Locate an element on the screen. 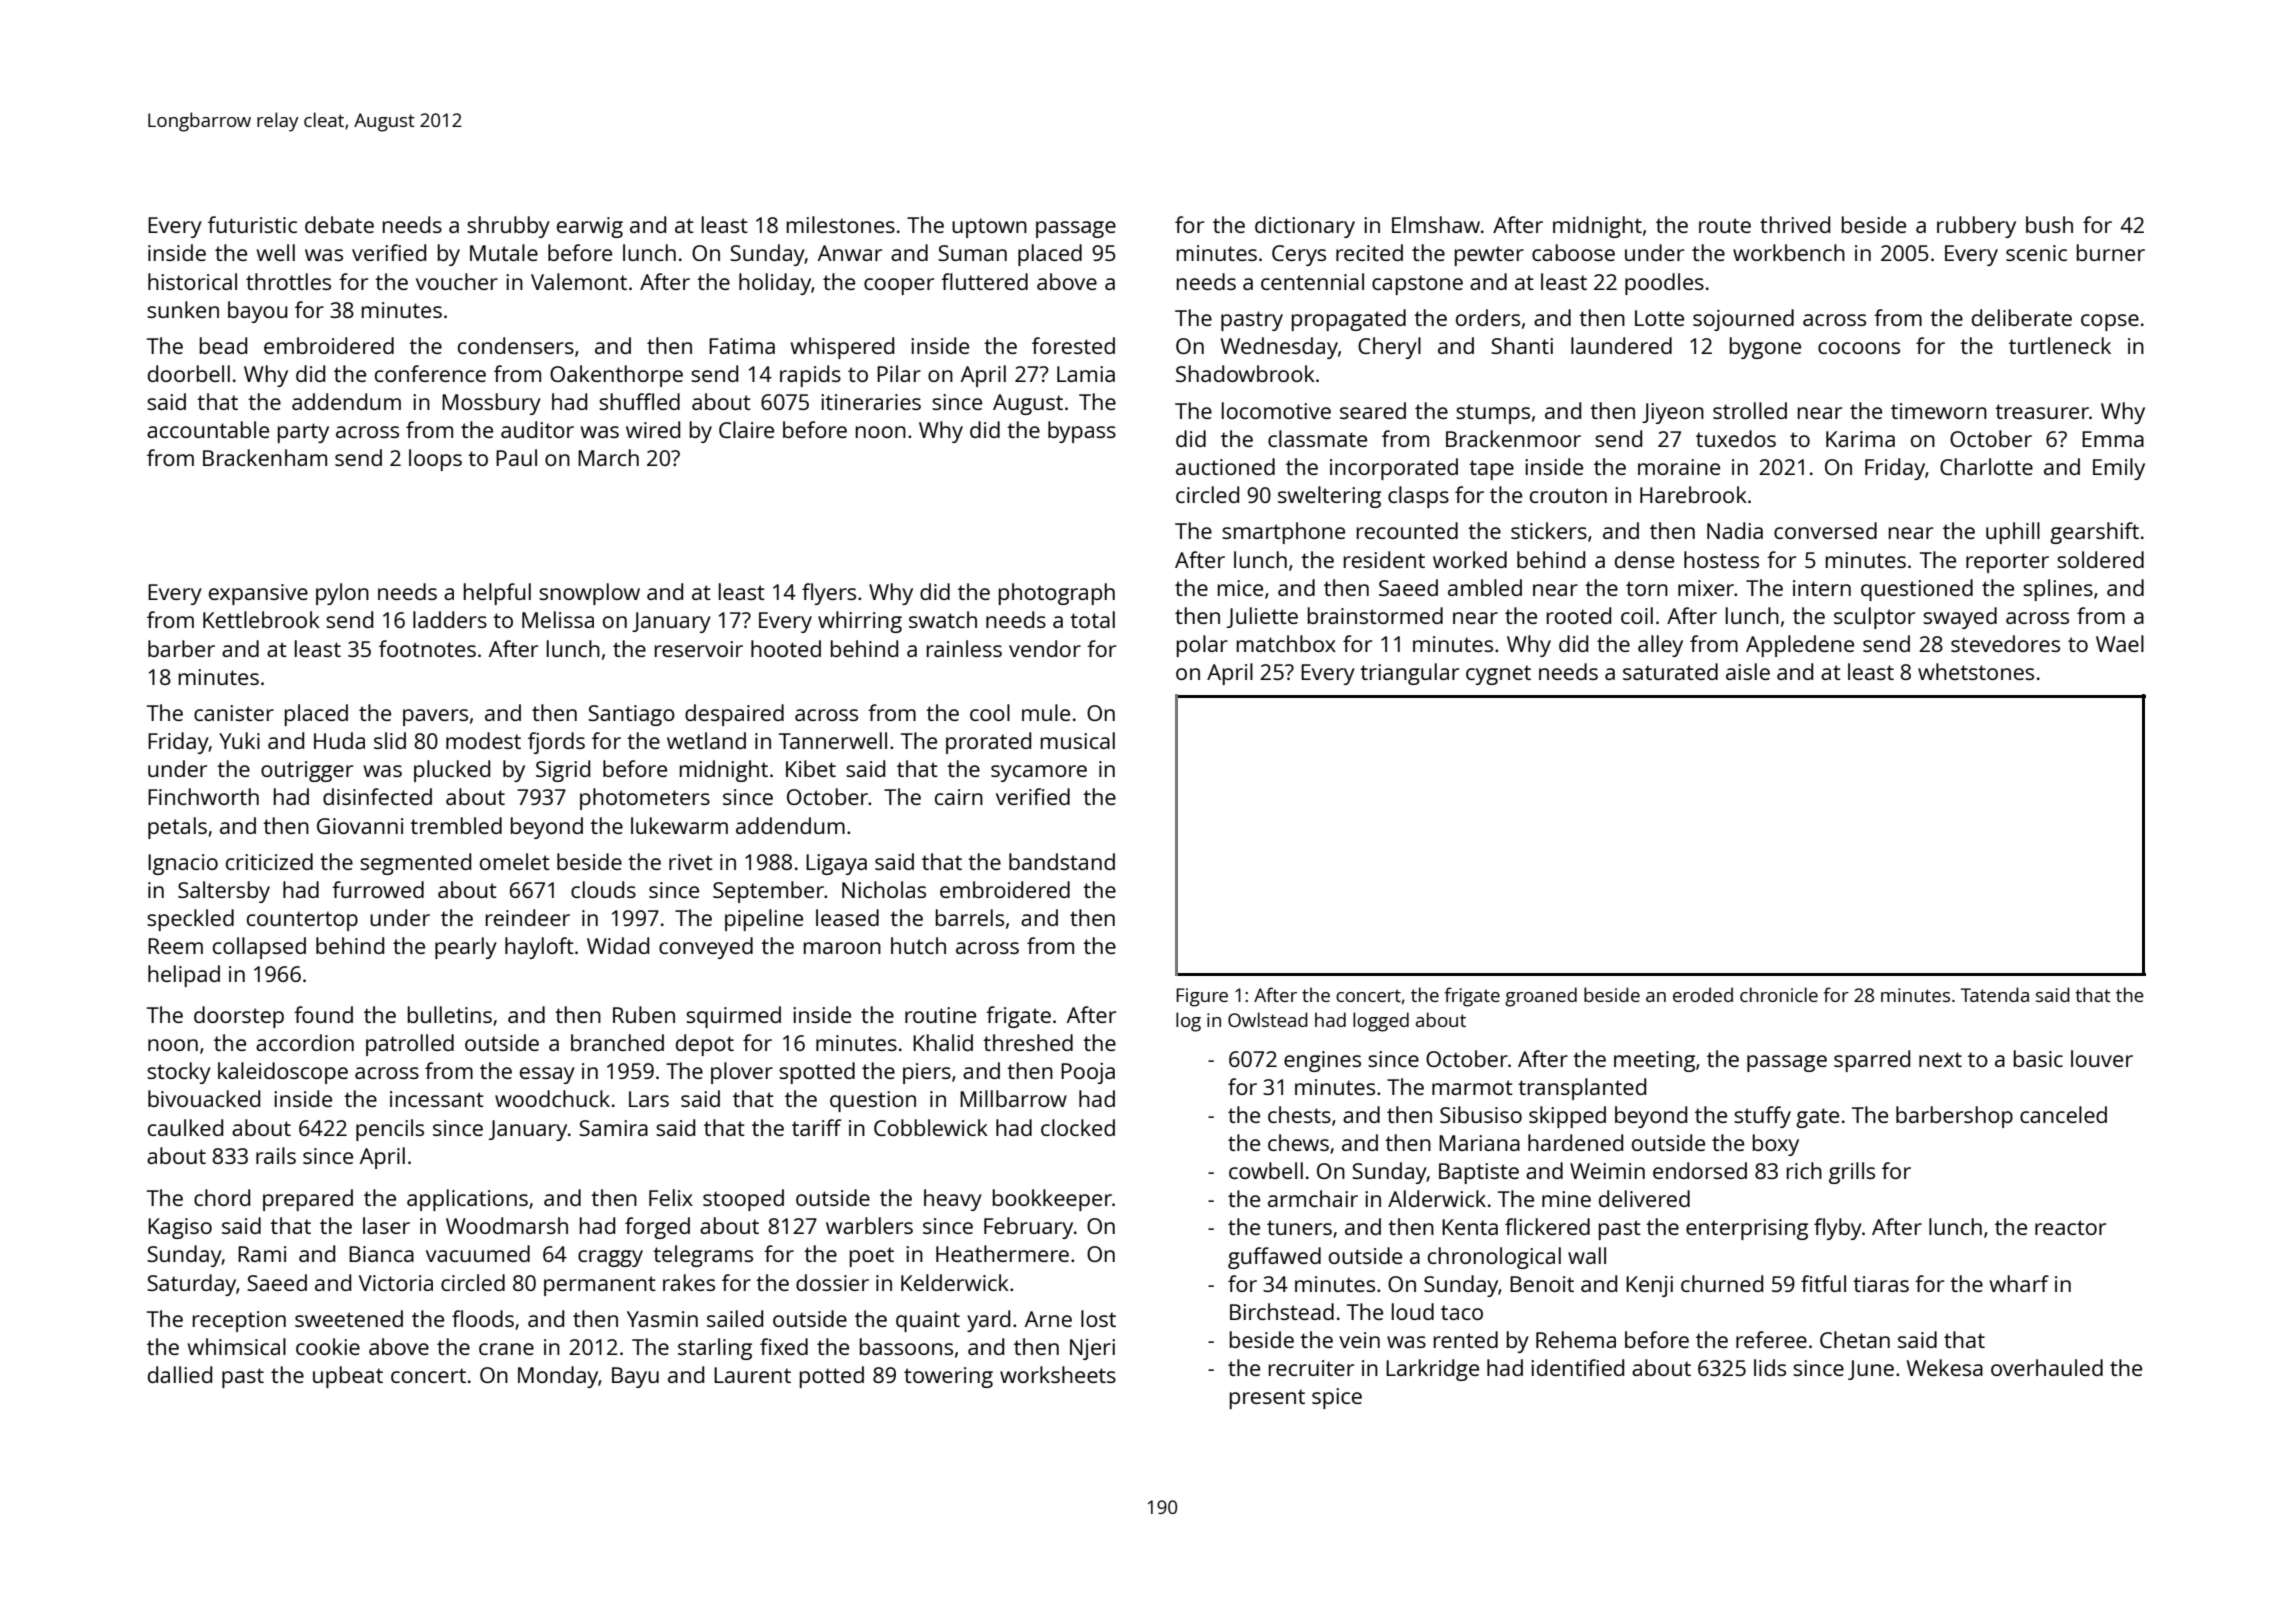  chews is located at coordinates (1298, 1142).
